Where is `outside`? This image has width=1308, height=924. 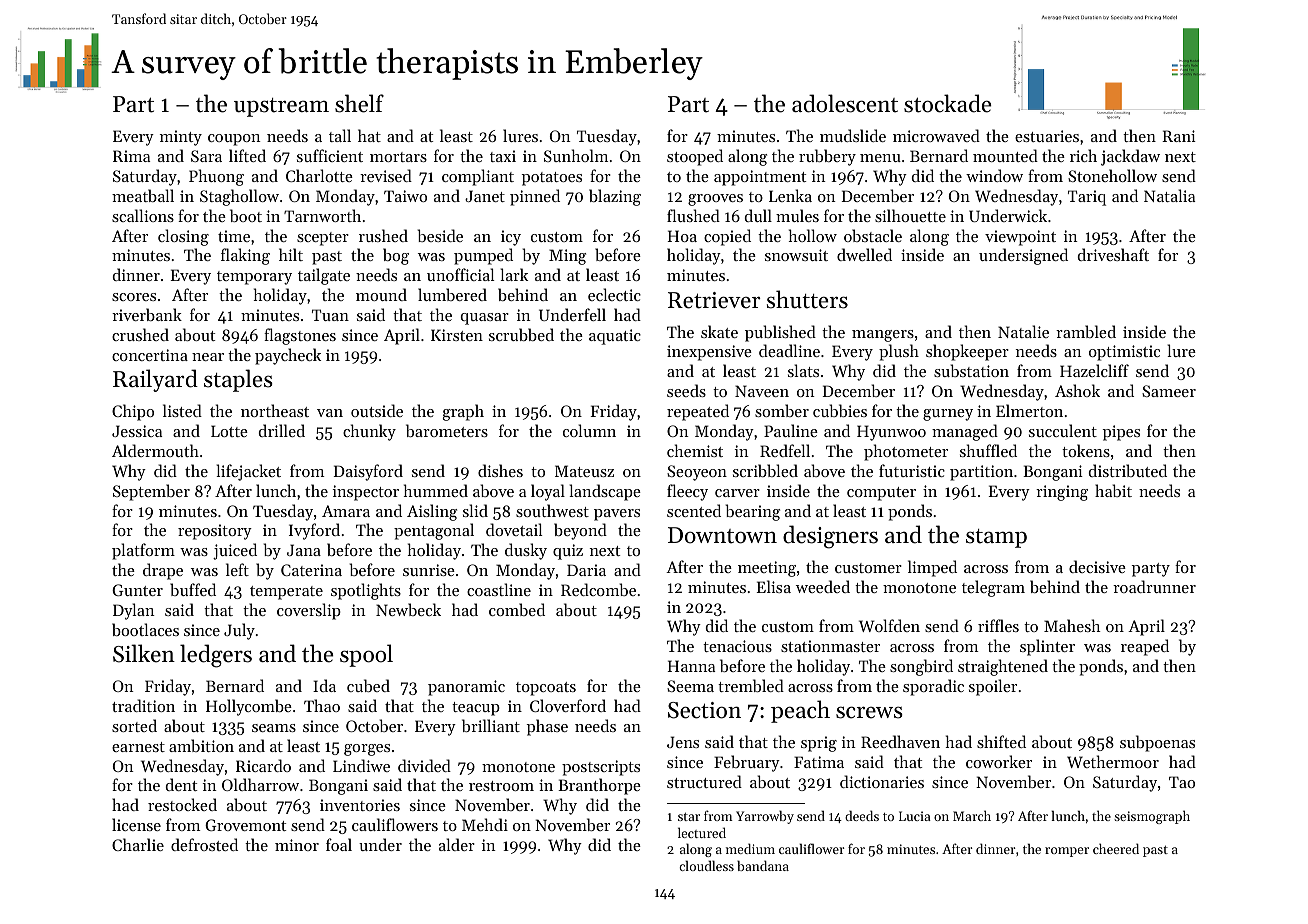 outside is located at coordinates (377, 410).
